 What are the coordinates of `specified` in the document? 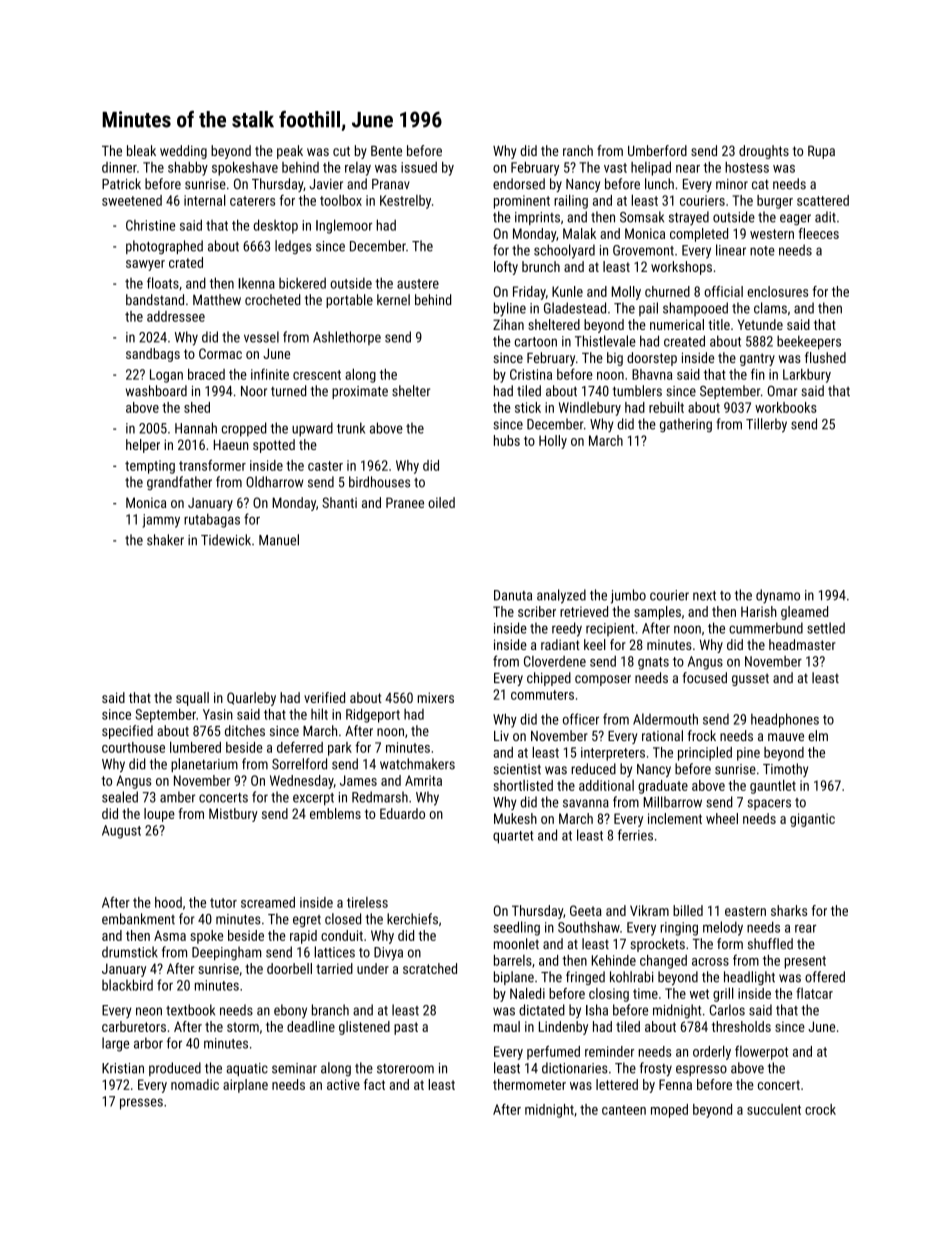 It's located at (127, 732).
